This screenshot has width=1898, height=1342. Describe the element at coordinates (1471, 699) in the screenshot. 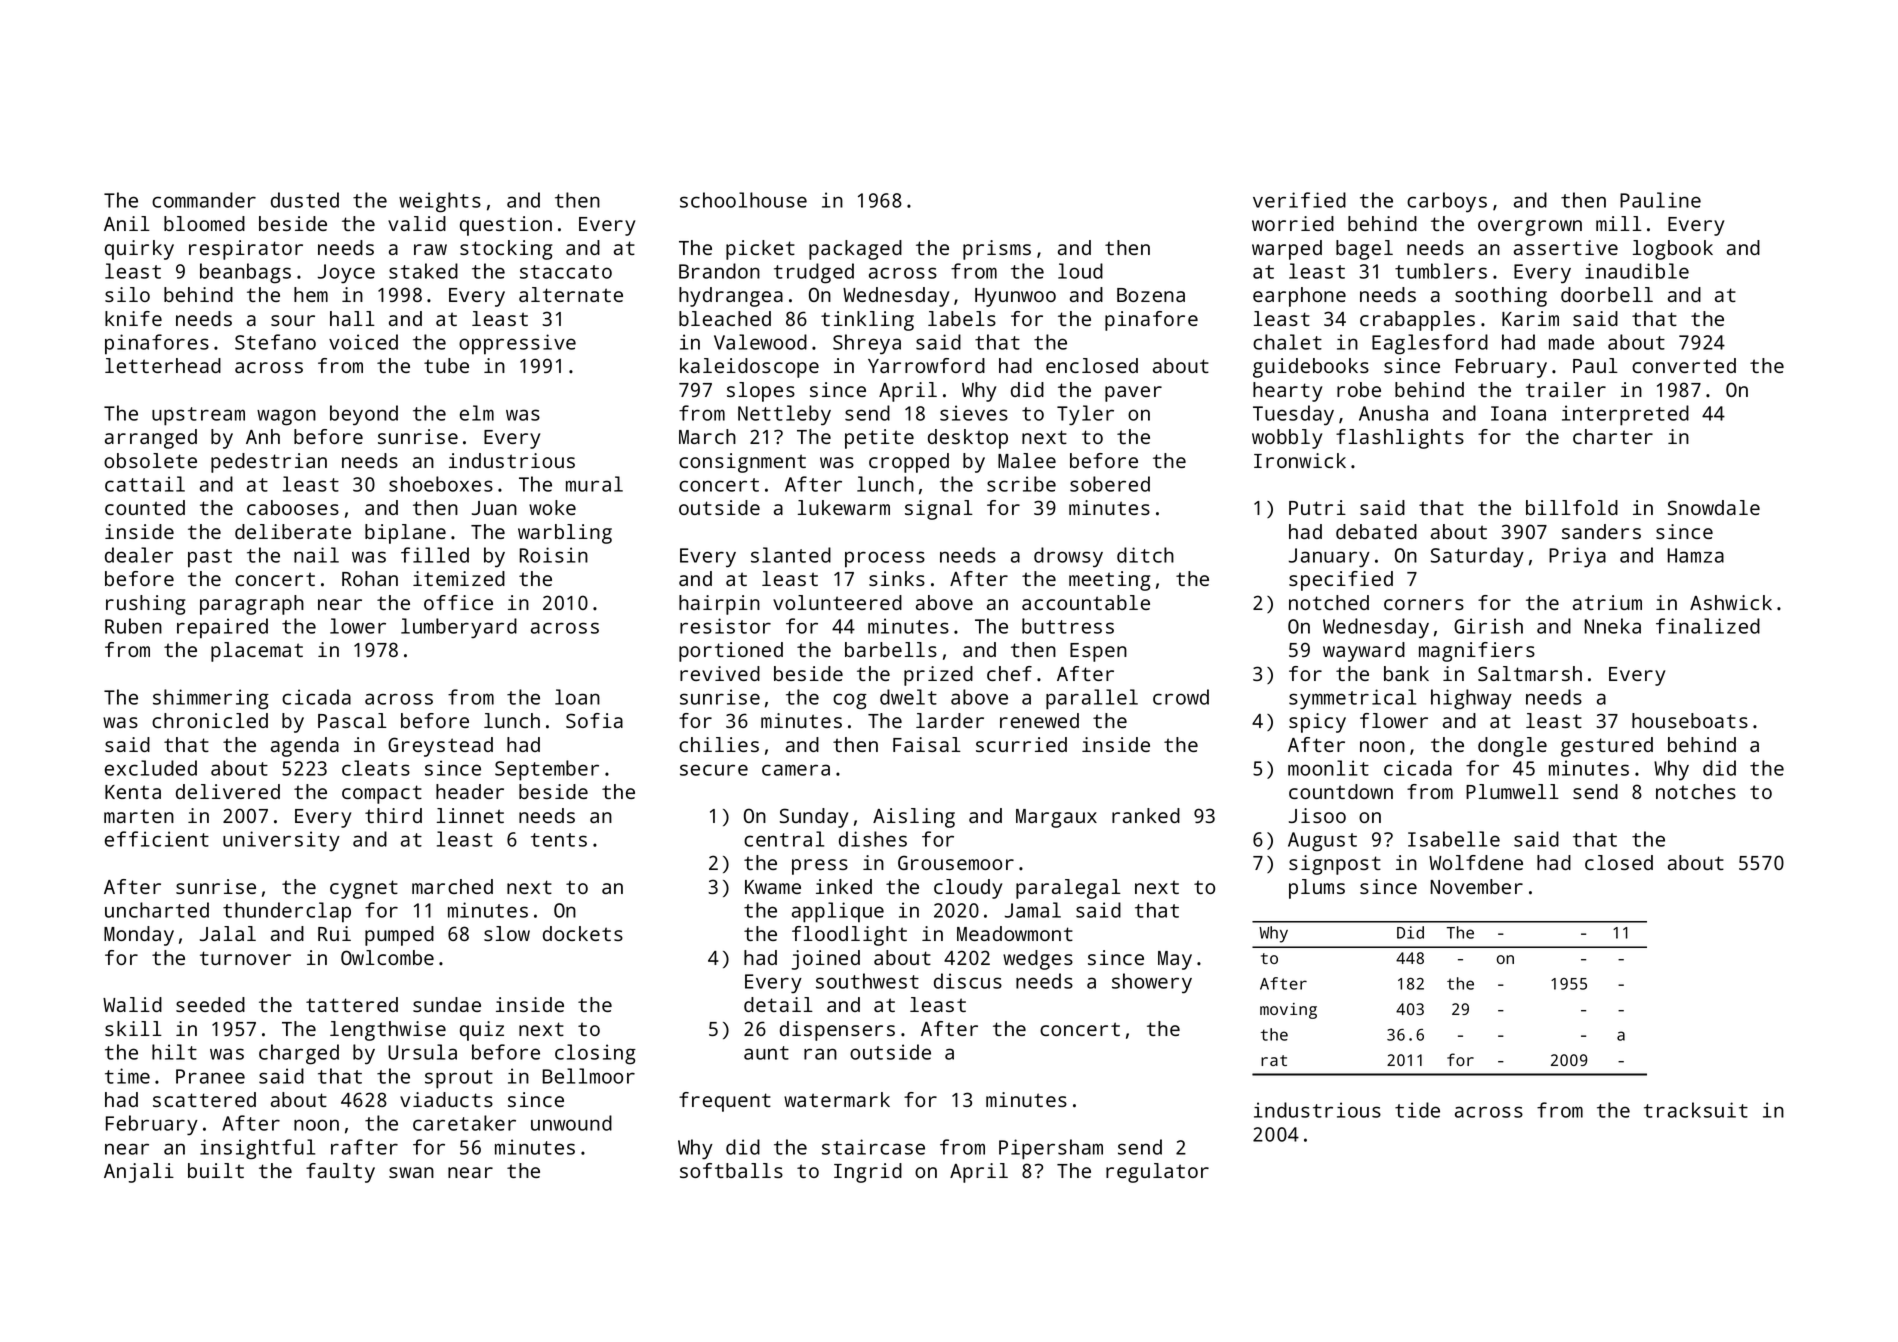

I see `highway` at that location.
